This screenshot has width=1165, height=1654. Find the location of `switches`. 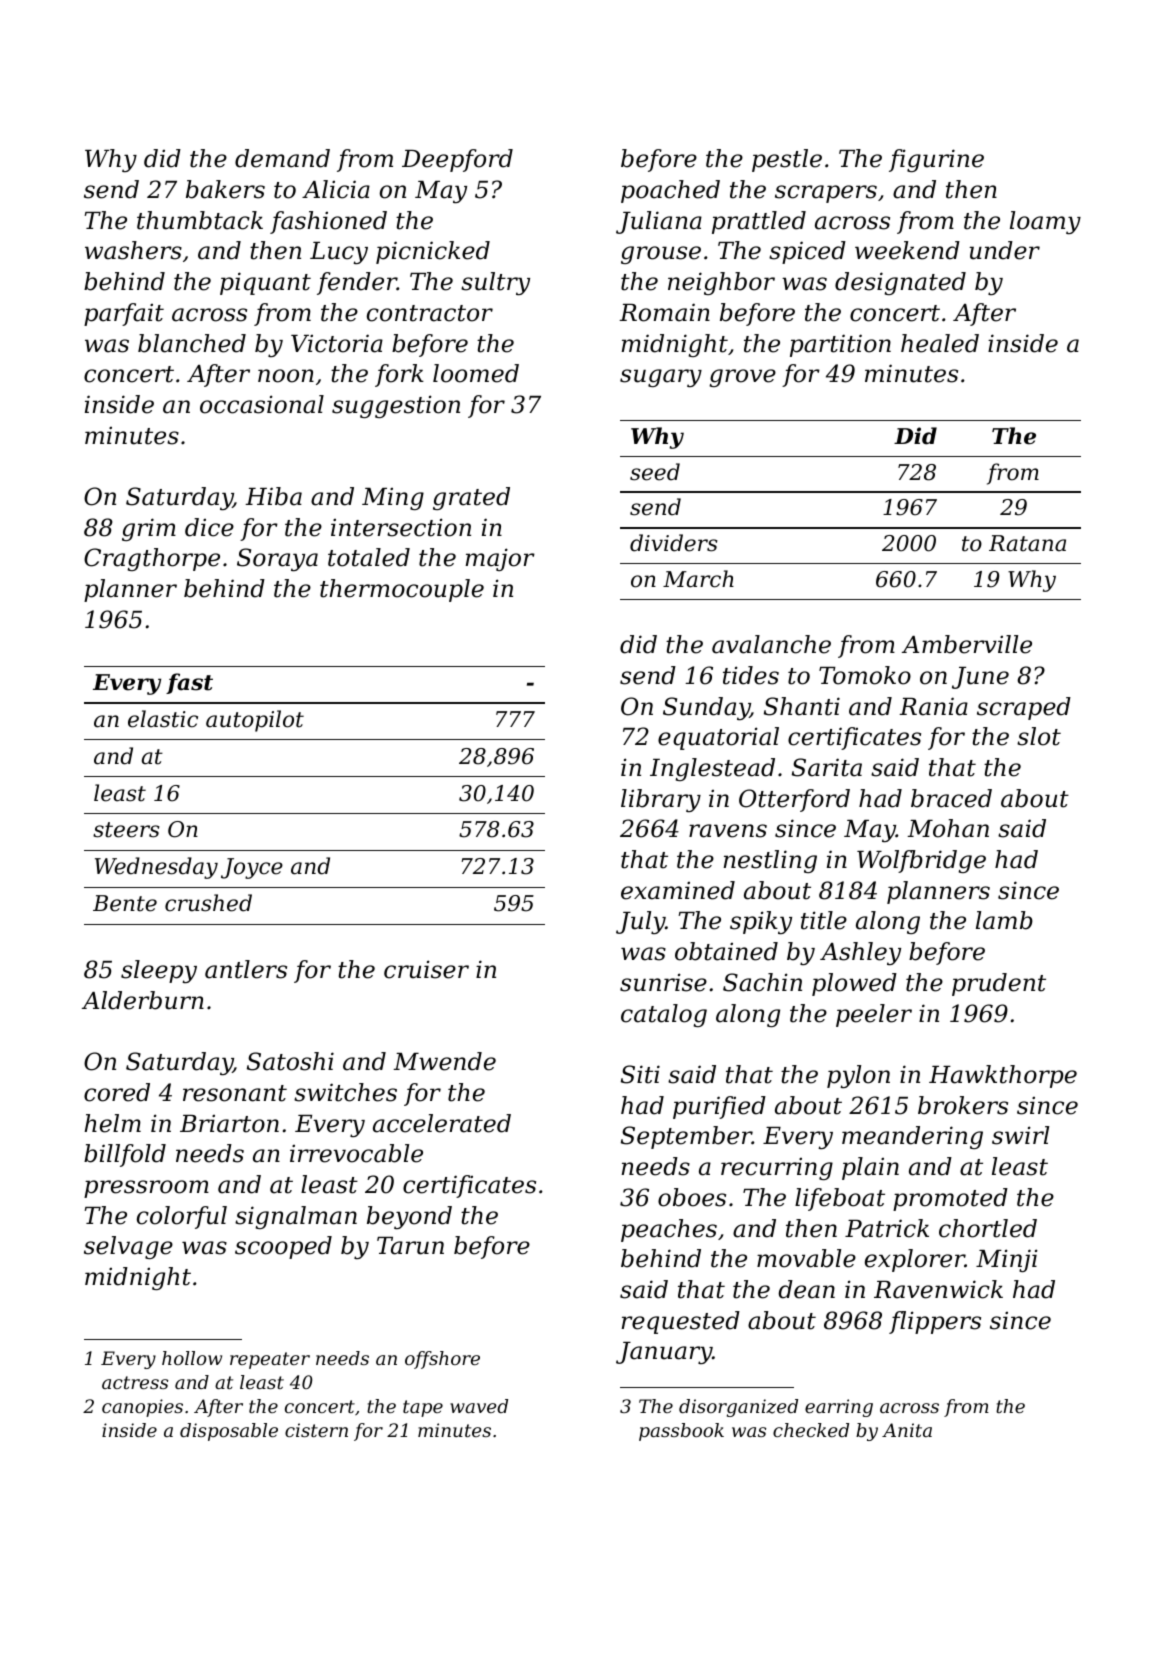

switches is located at coordinates (345, 1092).
